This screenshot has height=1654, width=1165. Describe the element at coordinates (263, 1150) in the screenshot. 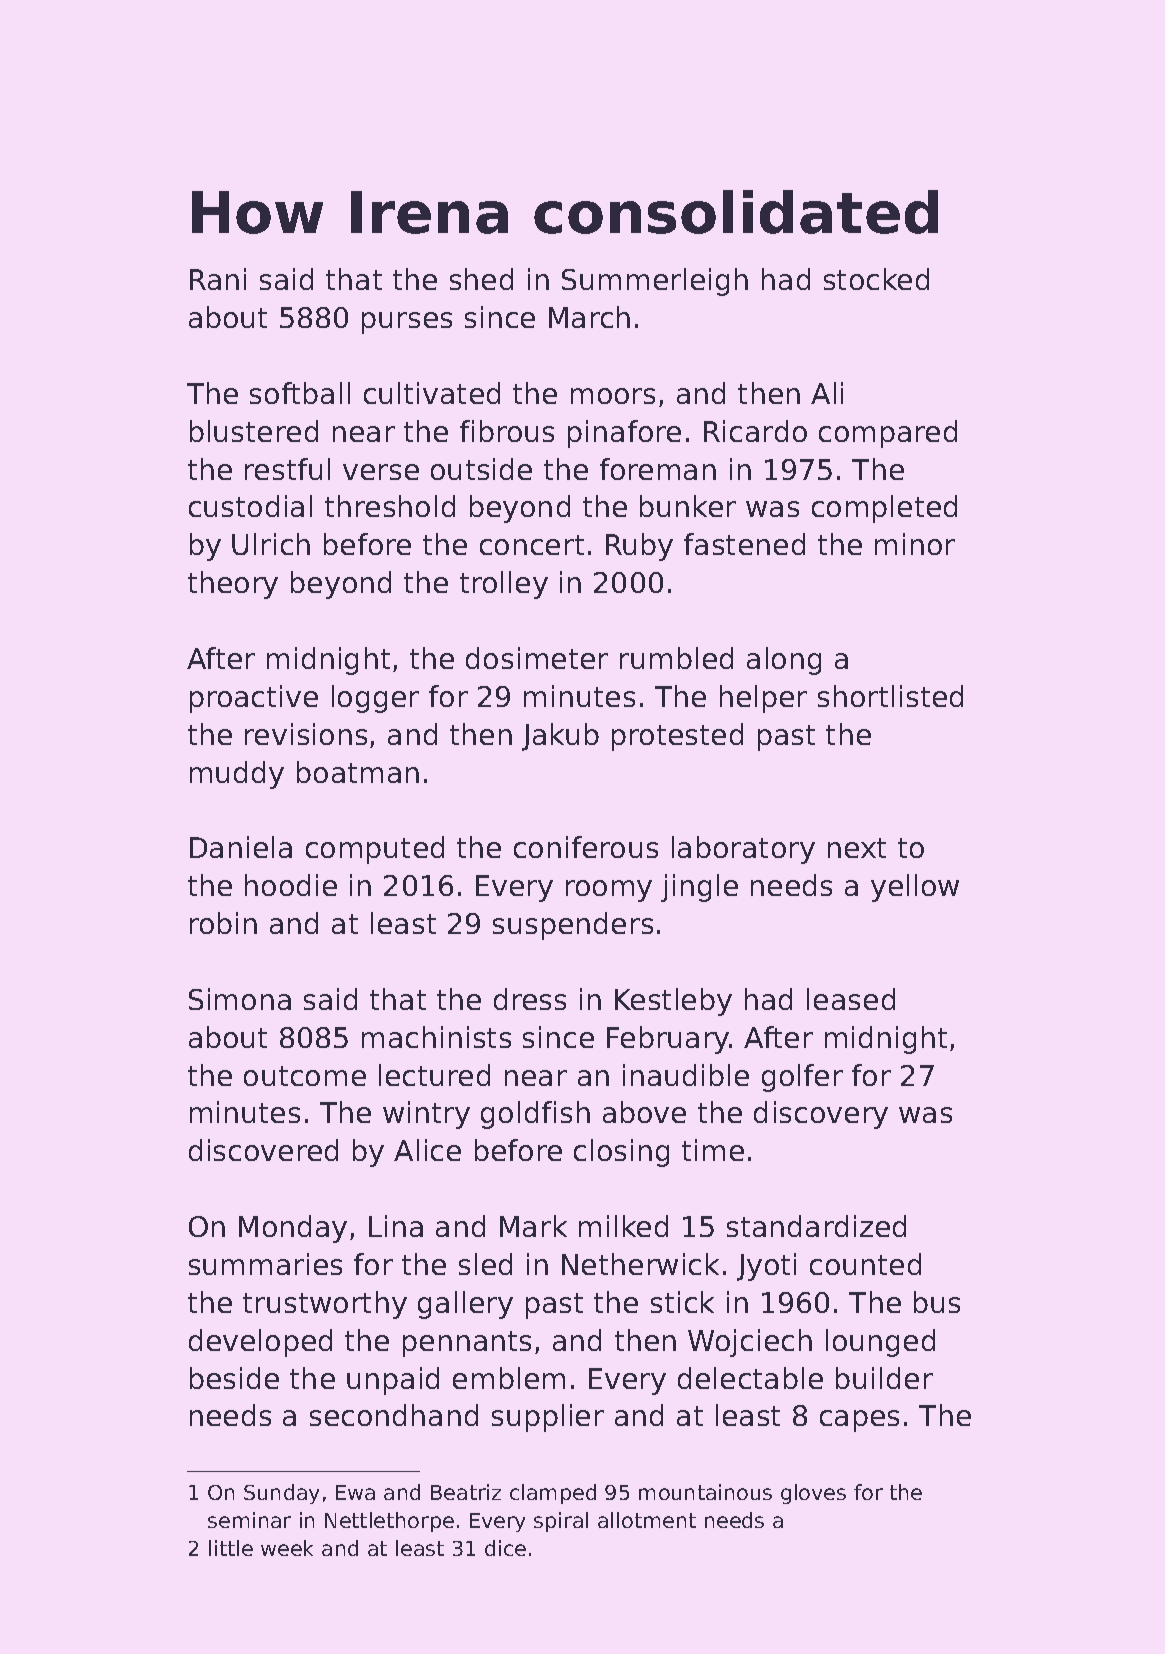

I see `discovered` at that location.
